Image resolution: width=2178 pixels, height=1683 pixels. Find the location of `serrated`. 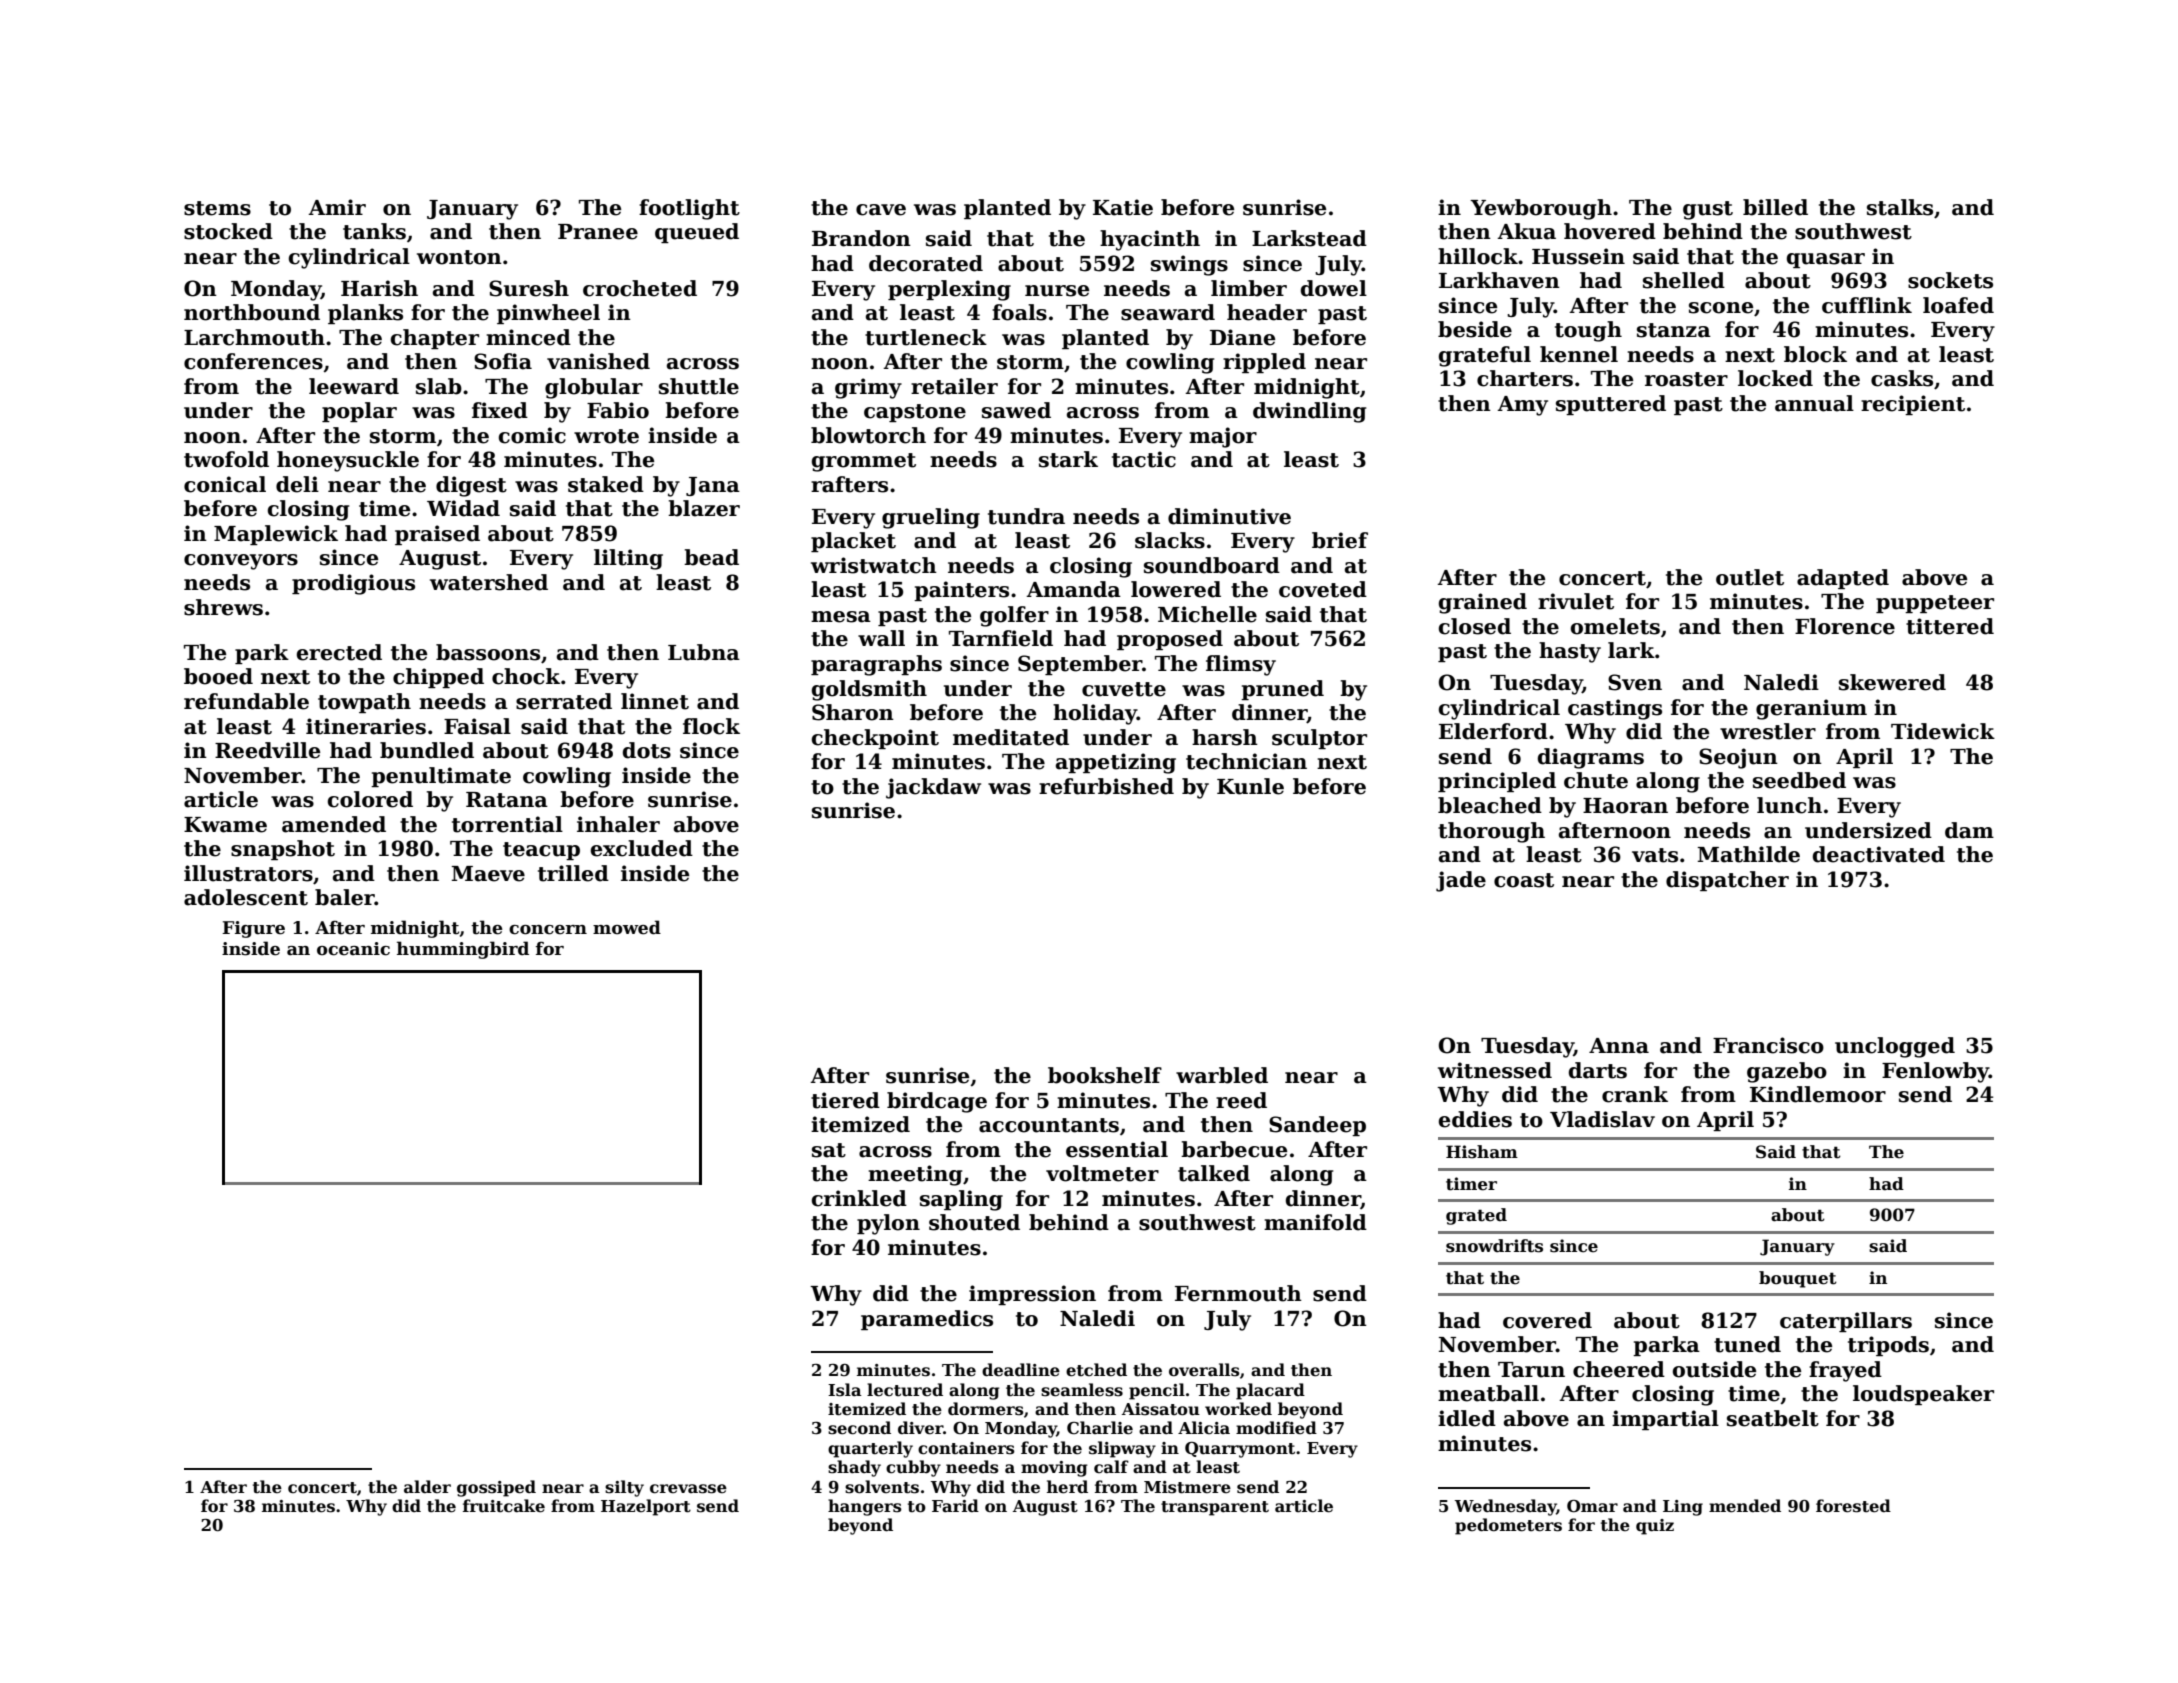

serrated is located at coordinates (564, 701).
